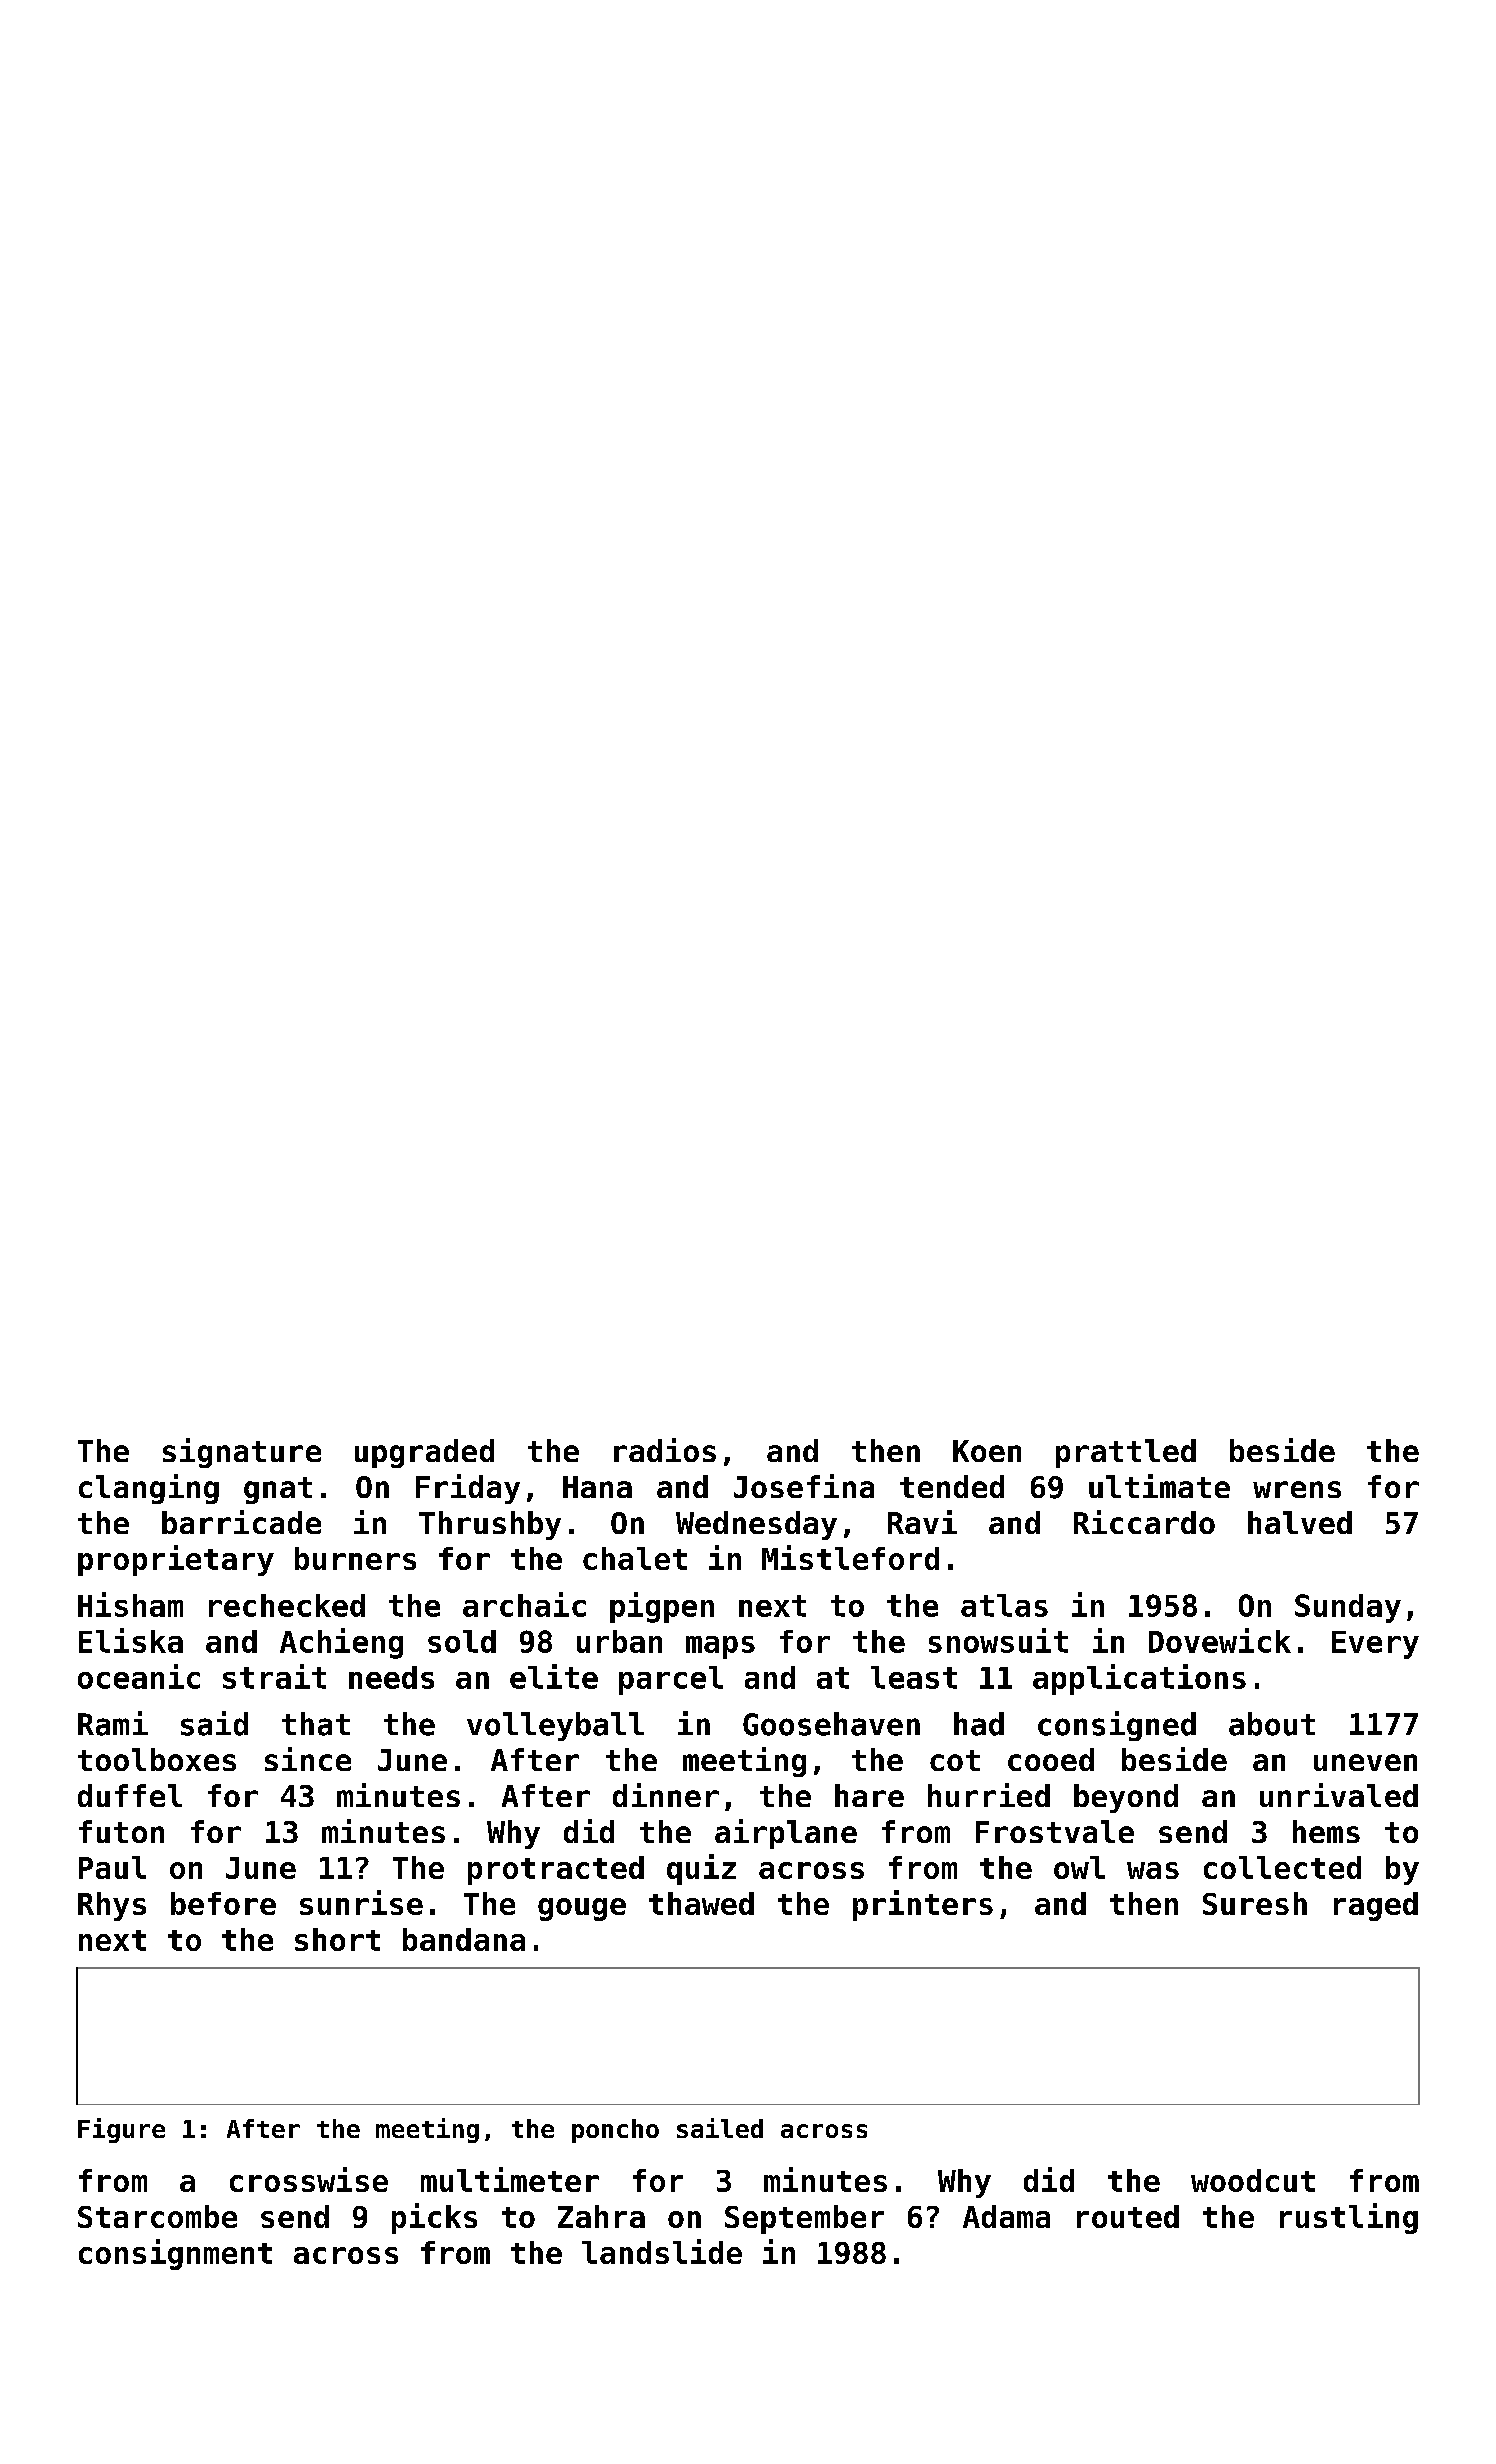  I want to click on cooed, so click(1051, 1759).
